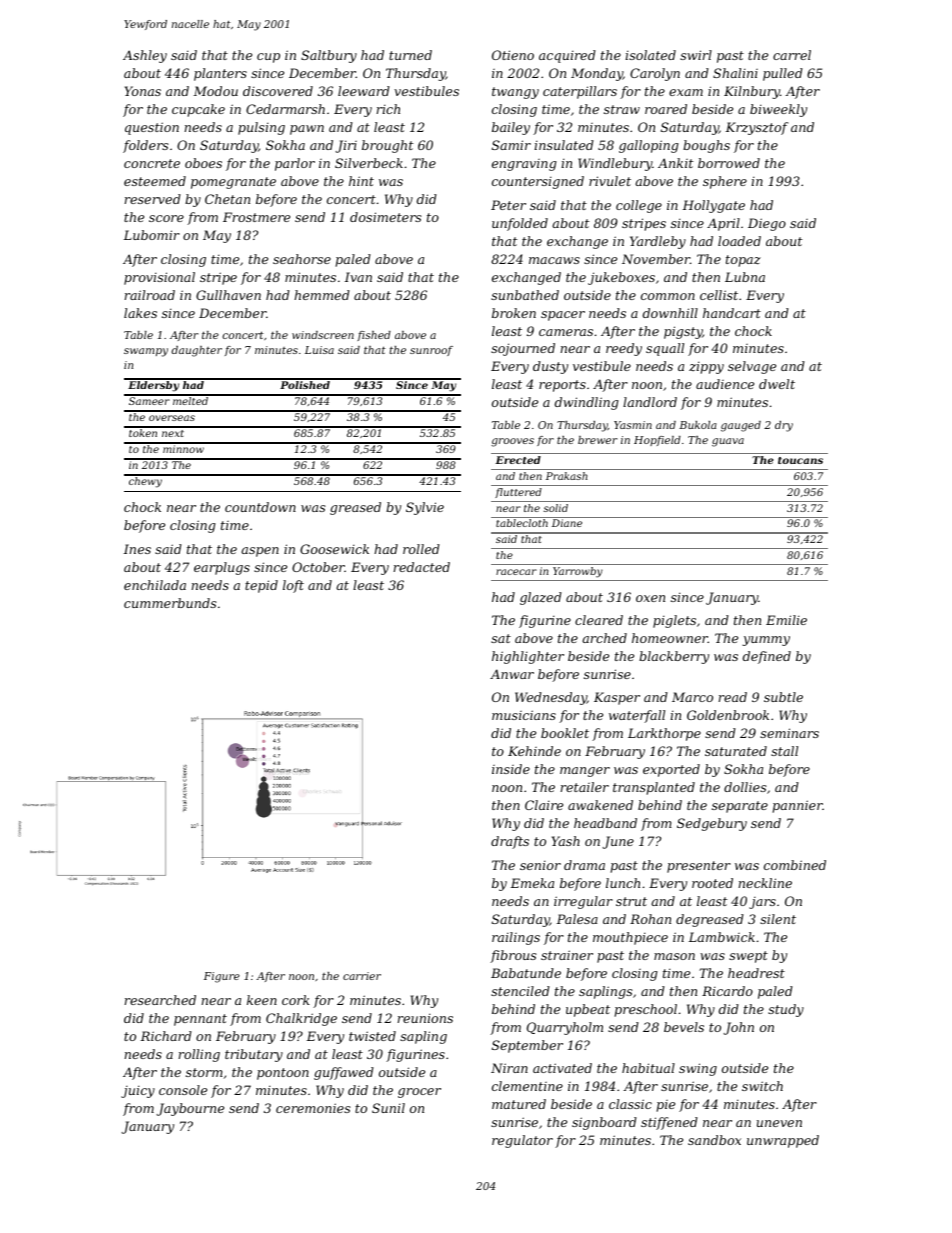 This screenshot has height=1233, width=952. I want to click on biweekly, so click(778, 110).
